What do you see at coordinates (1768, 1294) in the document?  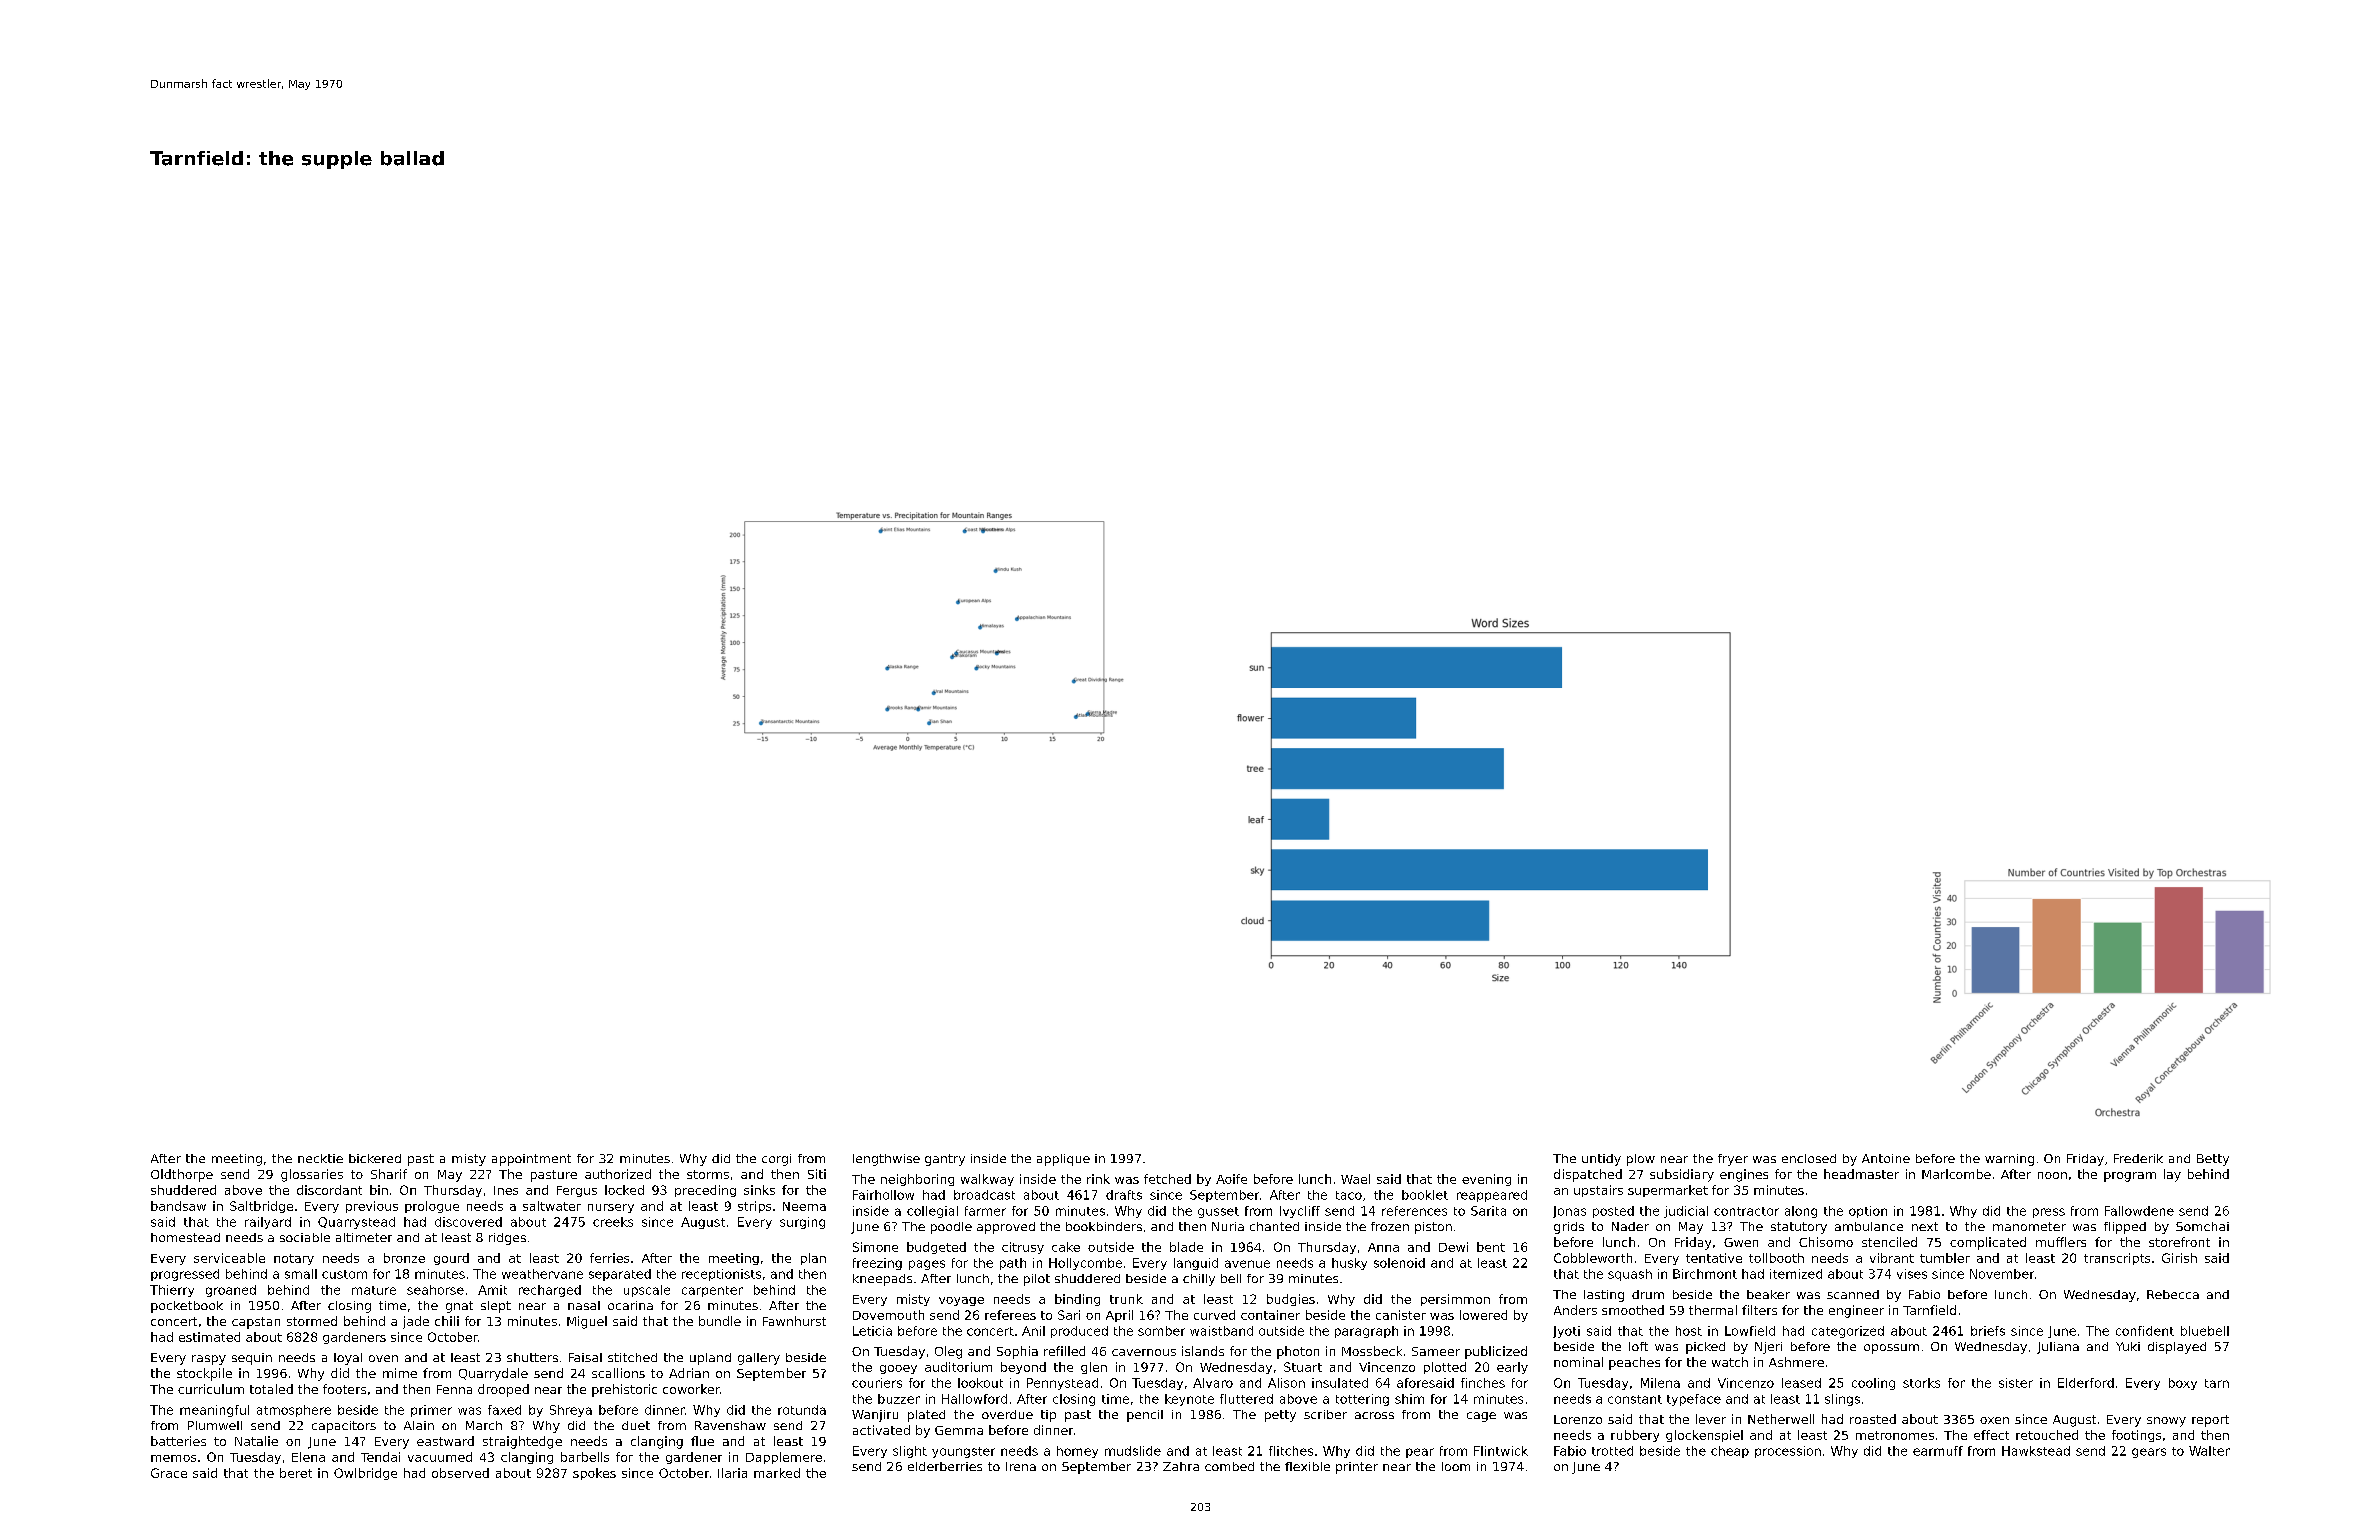 I see `beaker` at bounding box center [1768, 1294].
